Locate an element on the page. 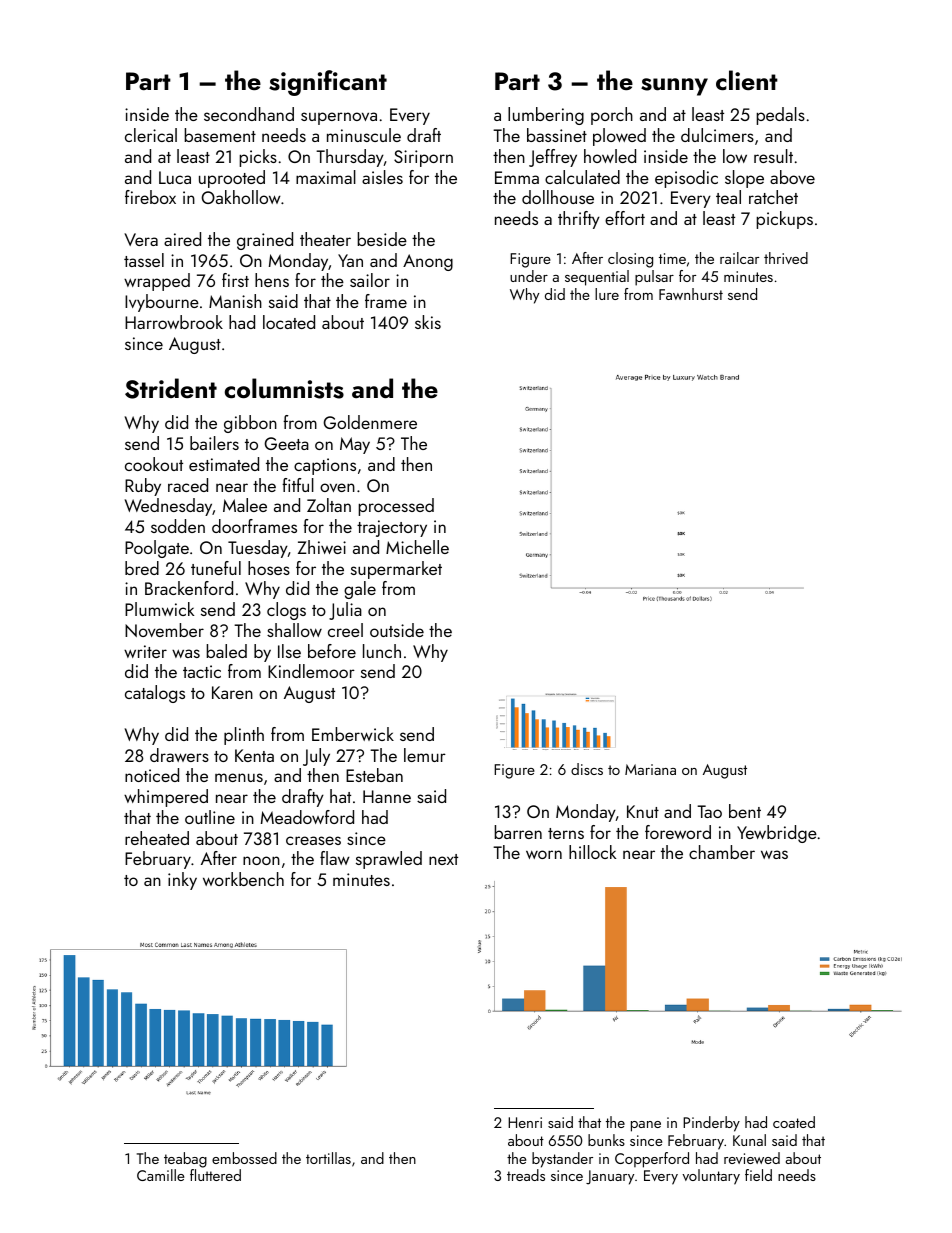 The width and height of the image is (952, 1233). lemur is located at coordinates (425, 755).
